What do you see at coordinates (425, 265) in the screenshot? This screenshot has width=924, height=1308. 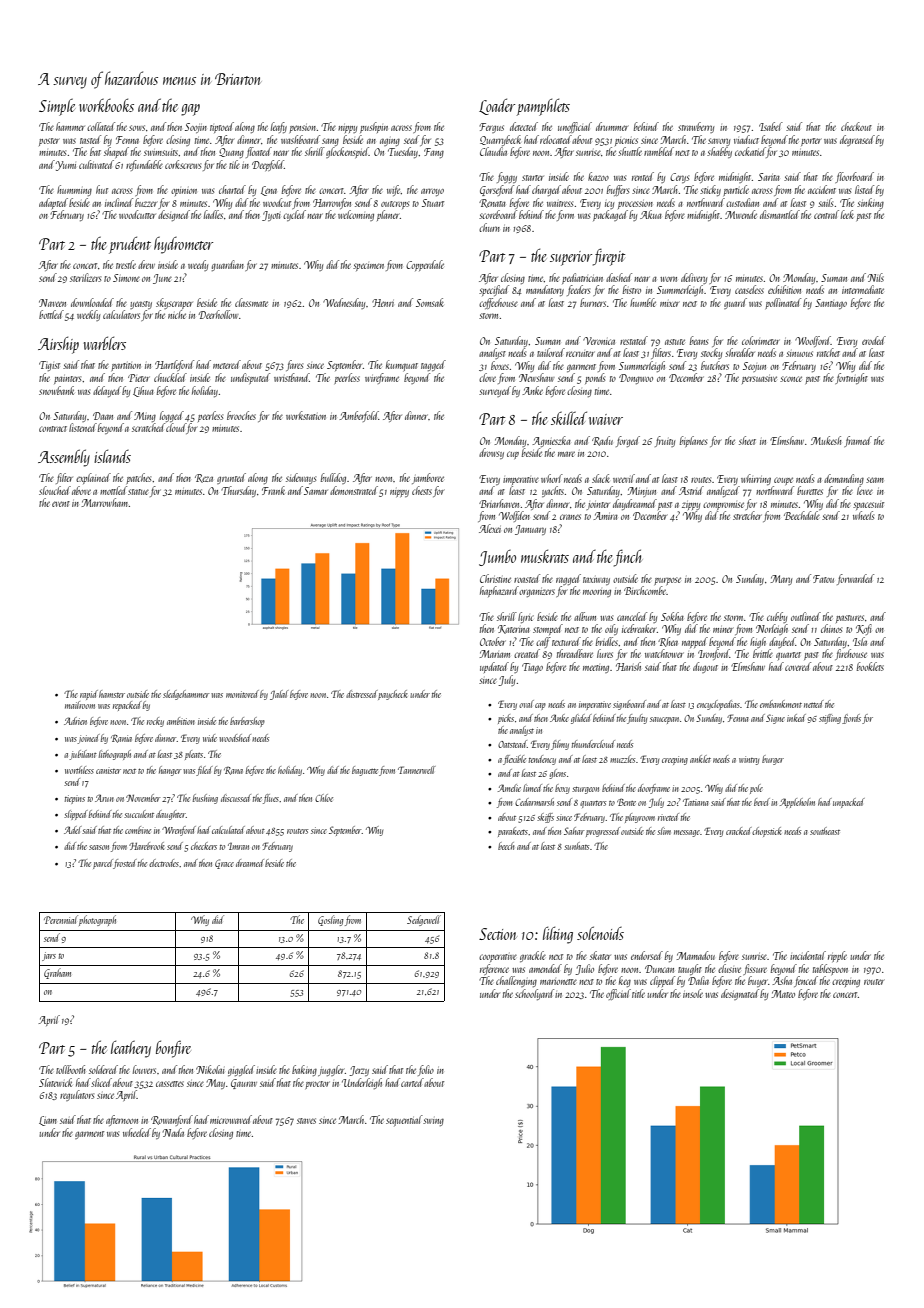 I see `Copperdale` at bounding box center [425, 265].
